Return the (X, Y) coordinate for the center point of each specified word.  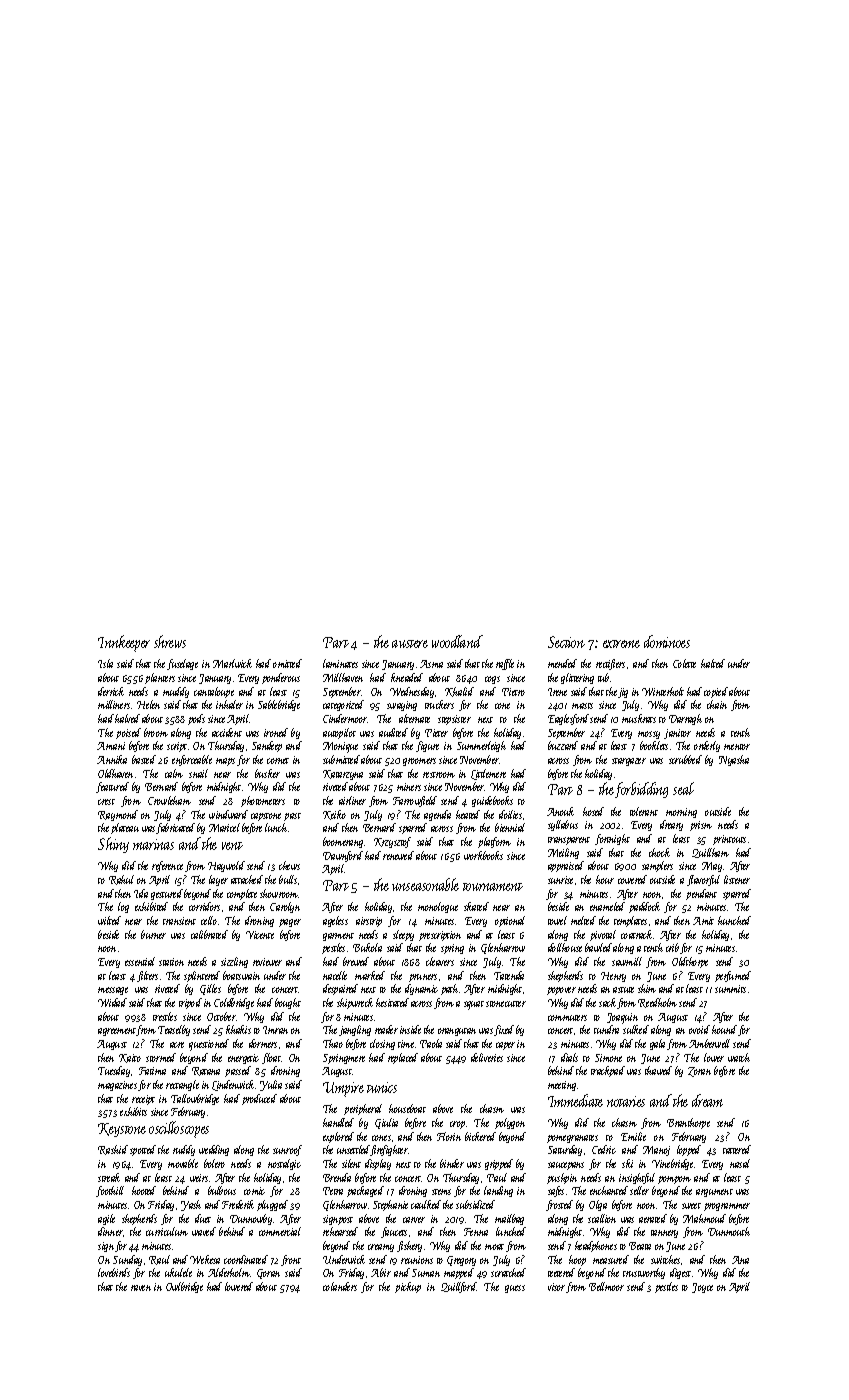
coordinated (246, 1259)
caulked (426, 1204)
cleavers (440, 961)
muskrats (639, 718)
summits (730, 989)
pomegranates (572, 1139)
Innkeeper (124, 643)
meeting (562, 1086)
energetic (243, 1059)
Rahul (121, 880)
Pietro (513, 692)
